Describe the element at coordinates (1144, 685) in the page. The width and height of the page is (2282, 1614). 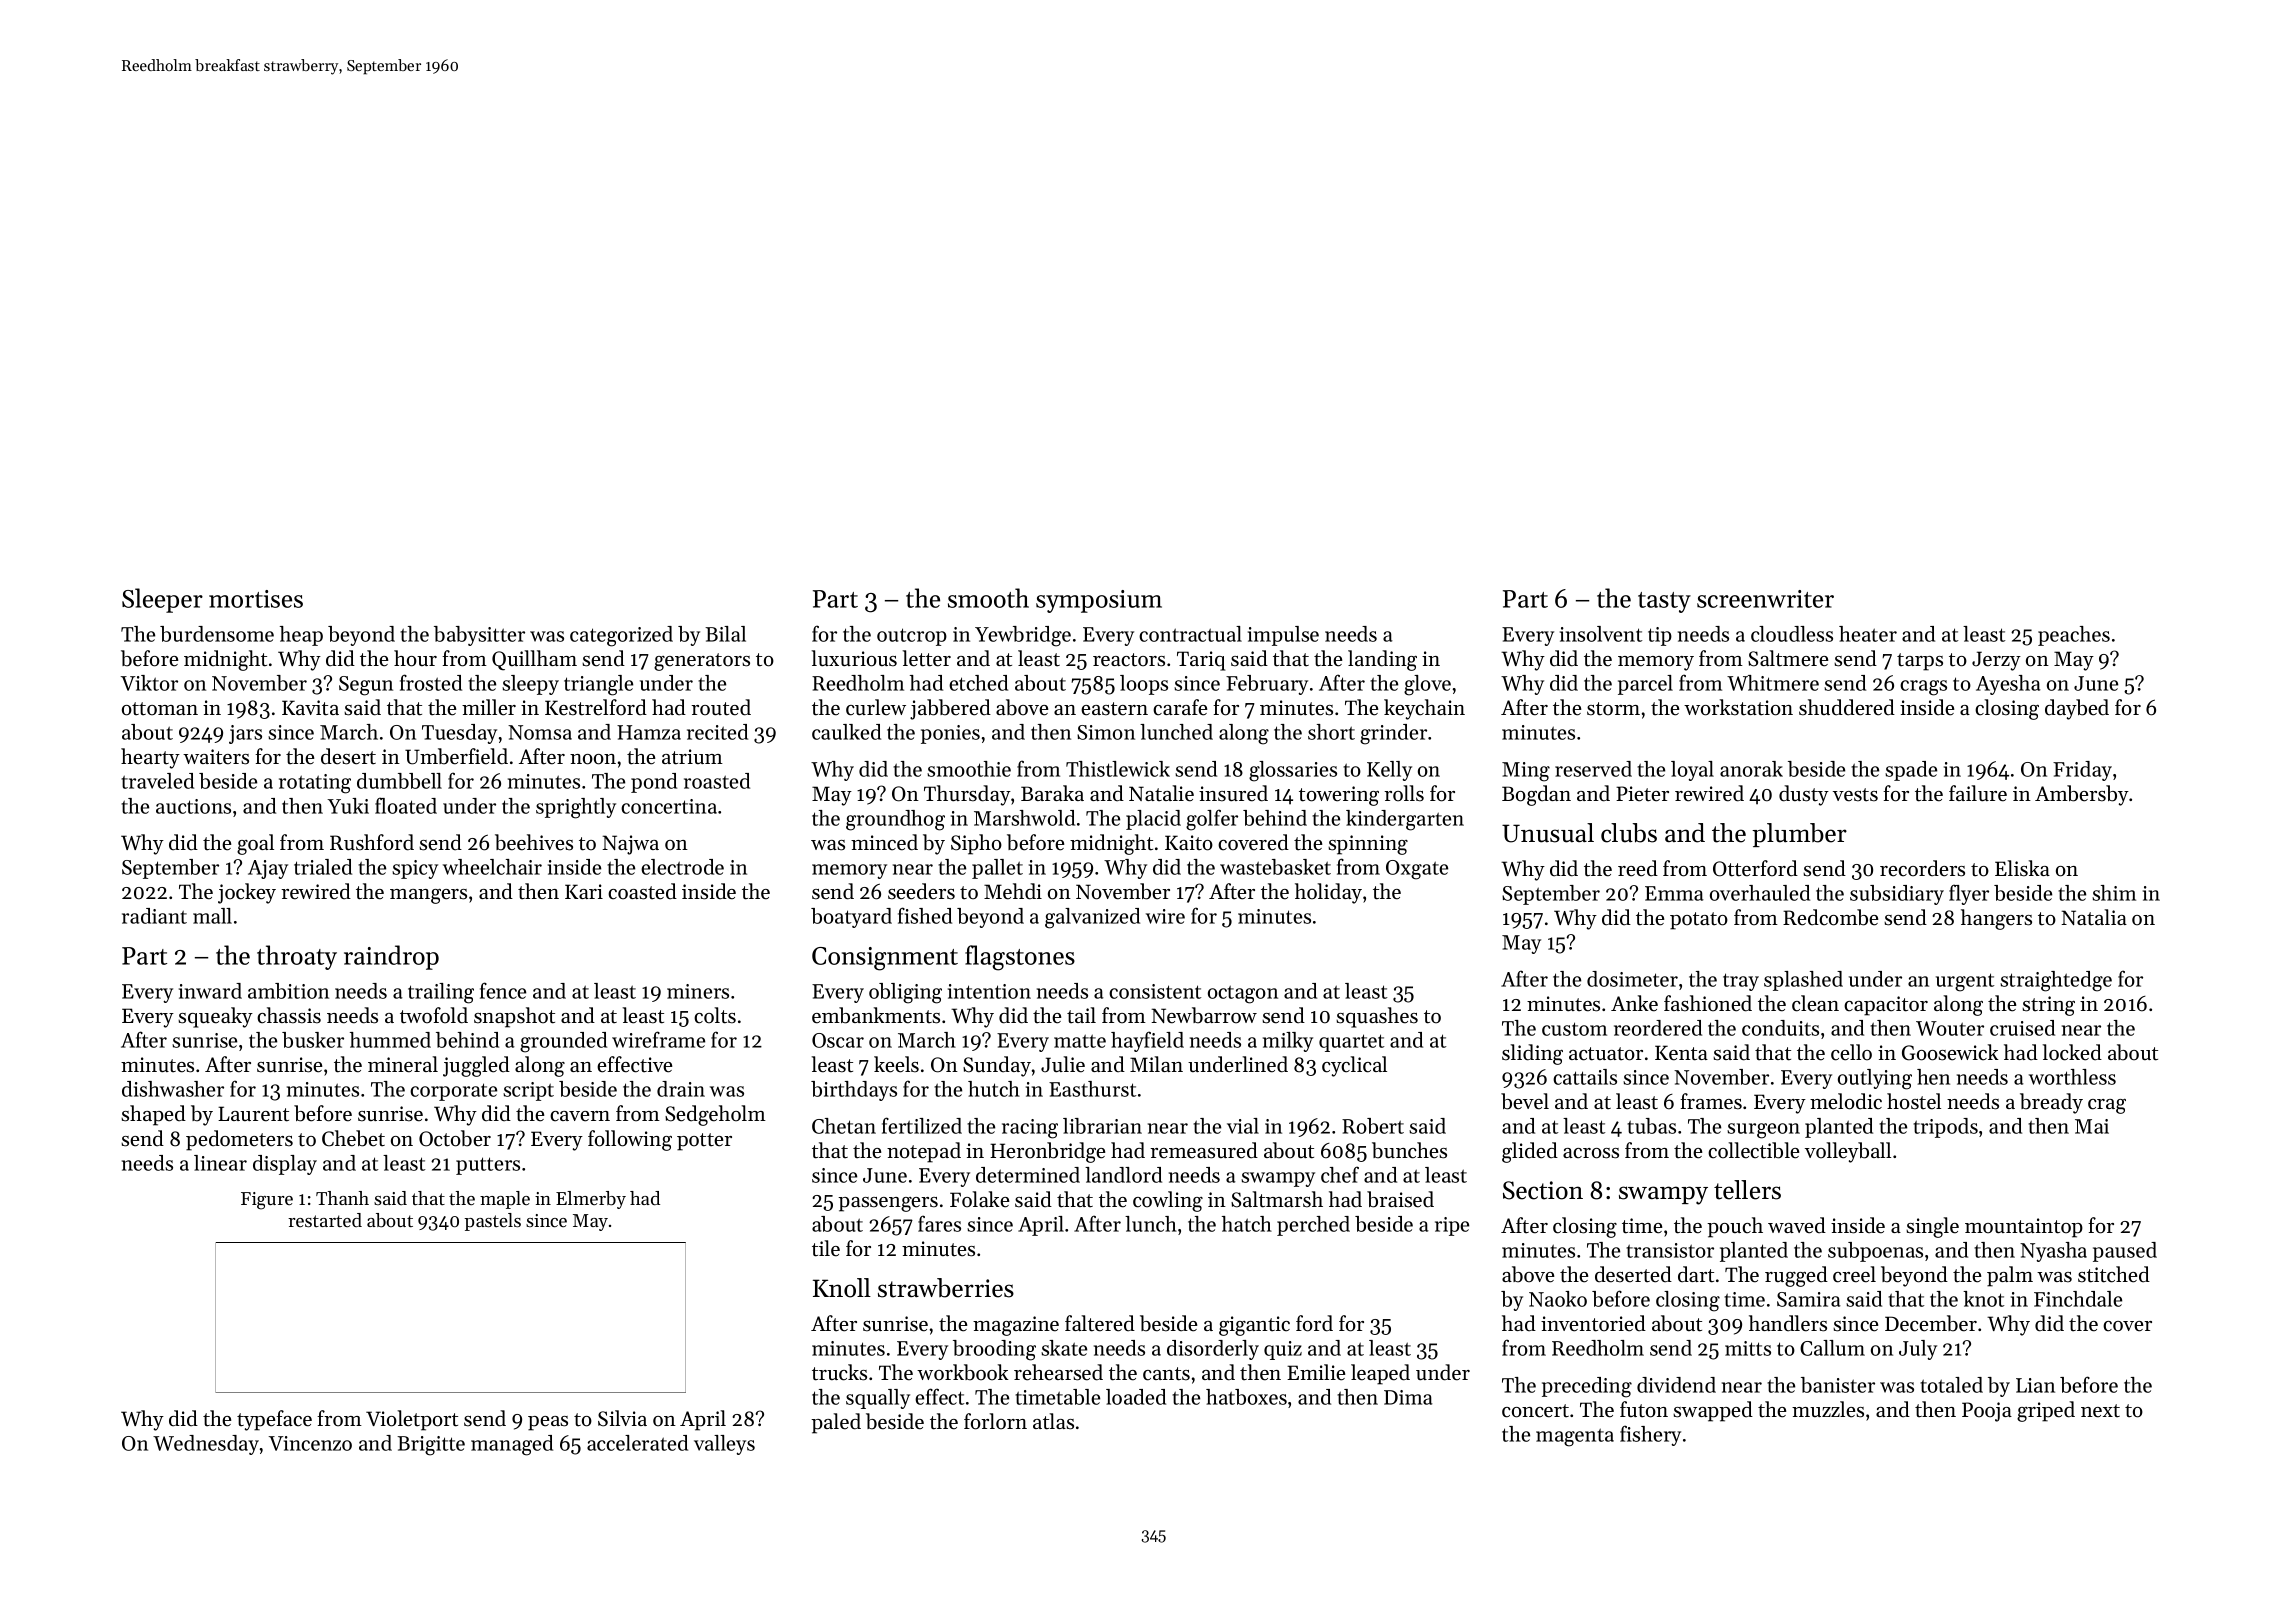
I see `loops` at that location.
